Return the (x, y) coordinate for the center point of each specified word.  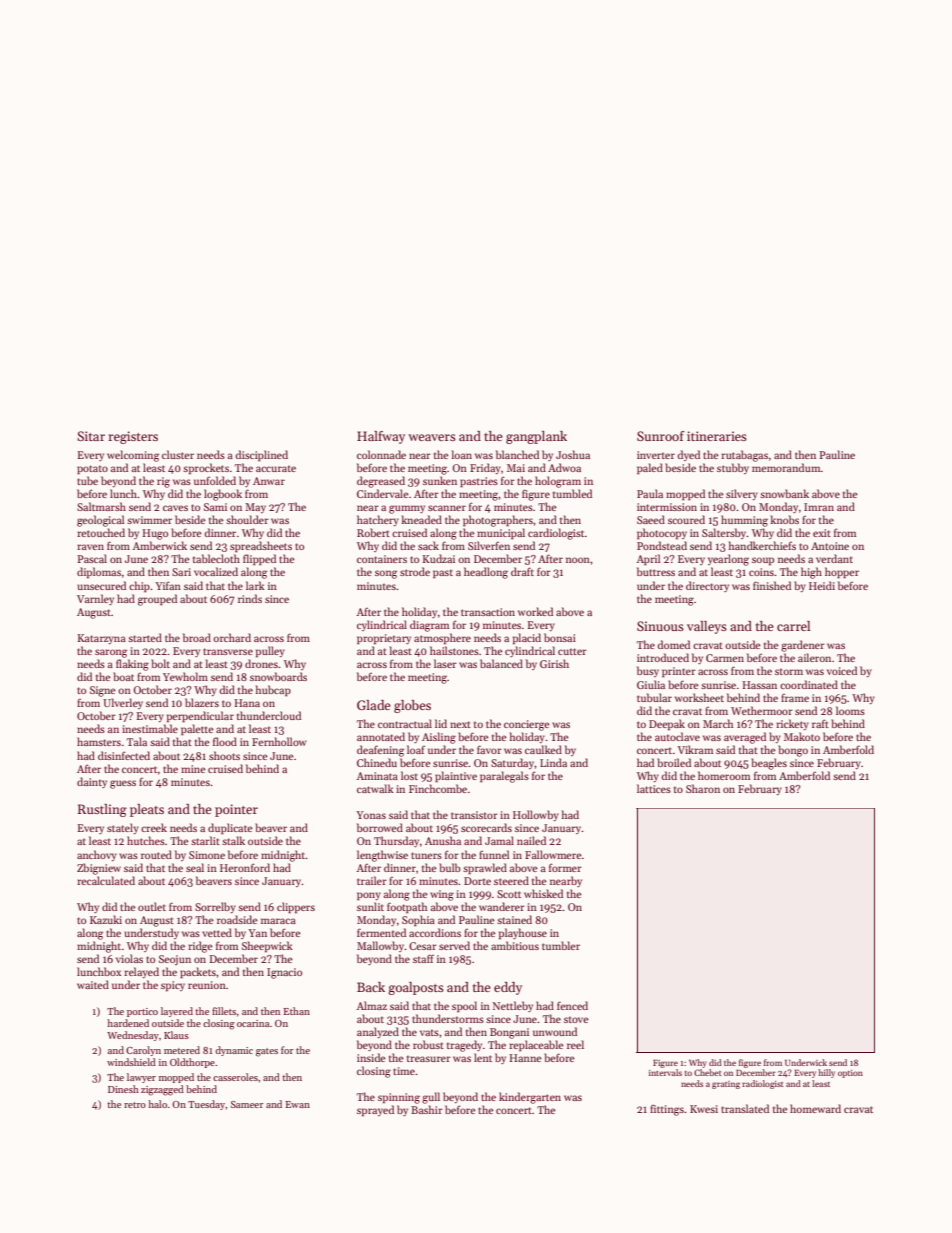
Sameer (247, 1104)
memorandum (786, 467)
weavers (432, 437)
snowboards (278, 676)
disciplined (261, 456)
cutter (572, 651)
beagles (769, 764)
